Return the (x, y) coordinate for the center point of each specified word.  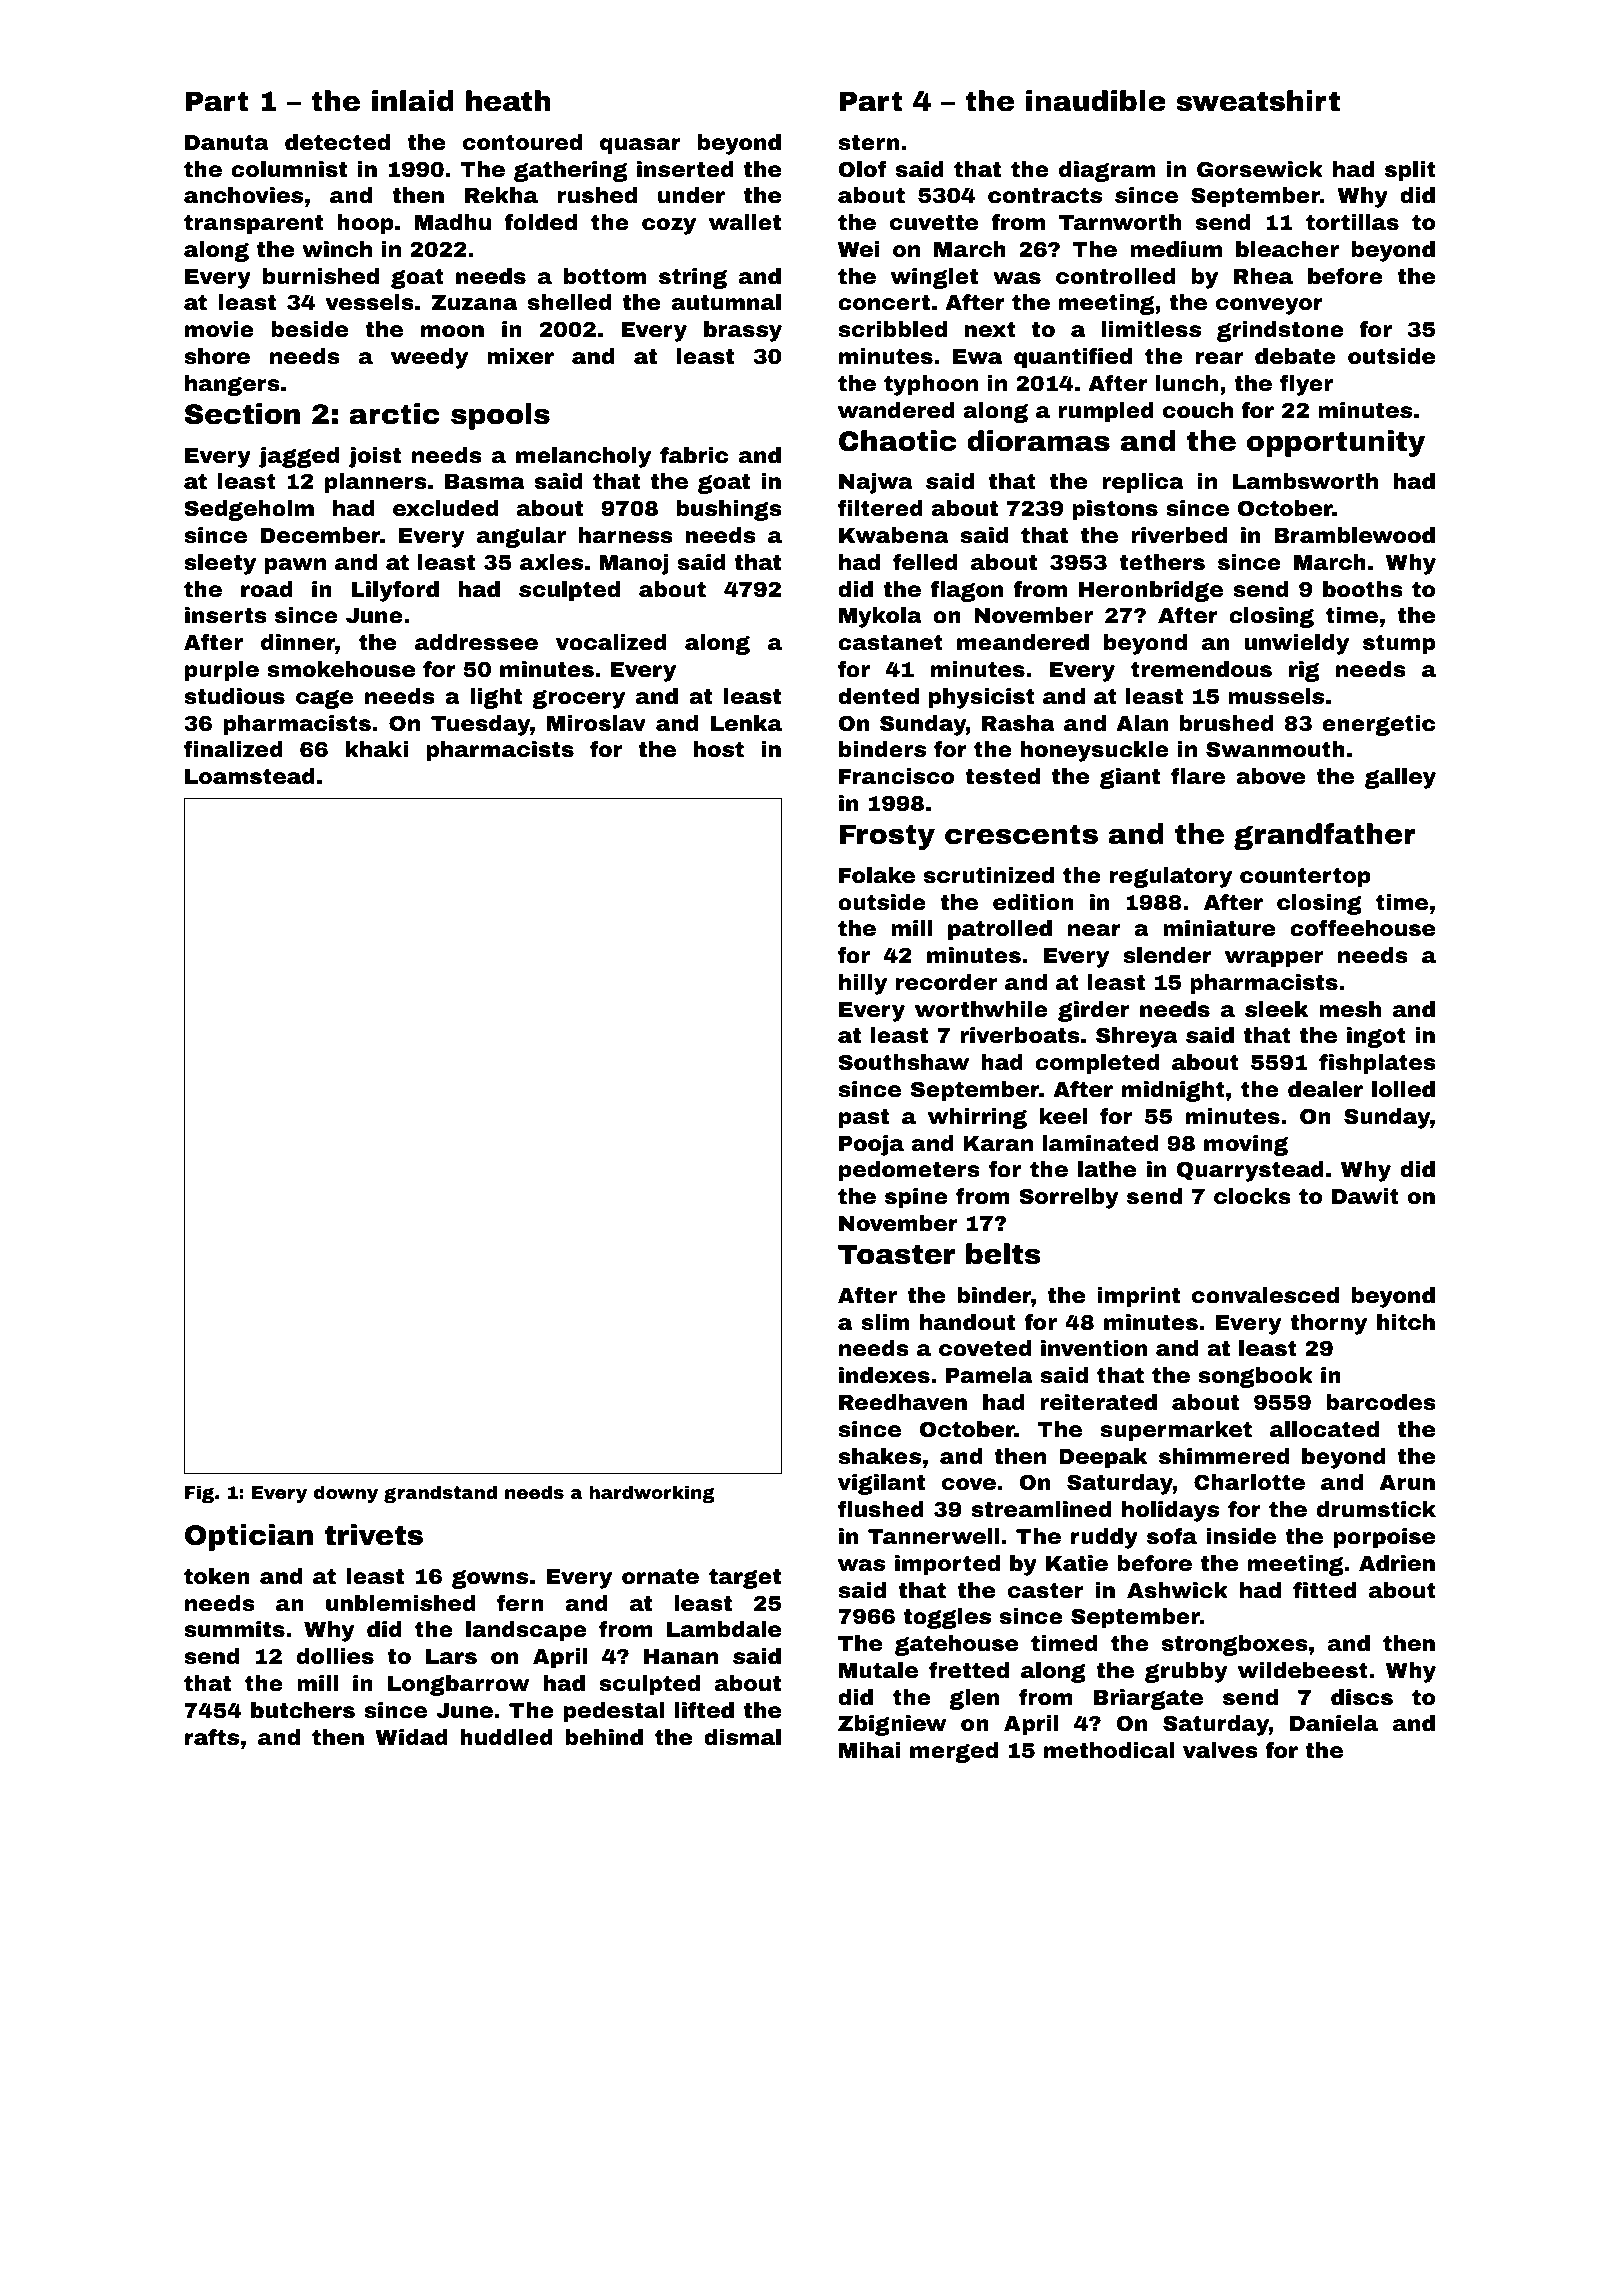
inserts (226, 615)
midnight (1173, 1091)
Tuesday (480, 725)
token (217, 1576)
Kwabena (894, 535)
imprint (1138, 1297)
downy (346, 1494)
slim (885, 1322)
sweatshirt (1258, 101)
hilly (863, 984)
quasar (640, 146)
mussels (1276, 696)
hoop (365, 224)
